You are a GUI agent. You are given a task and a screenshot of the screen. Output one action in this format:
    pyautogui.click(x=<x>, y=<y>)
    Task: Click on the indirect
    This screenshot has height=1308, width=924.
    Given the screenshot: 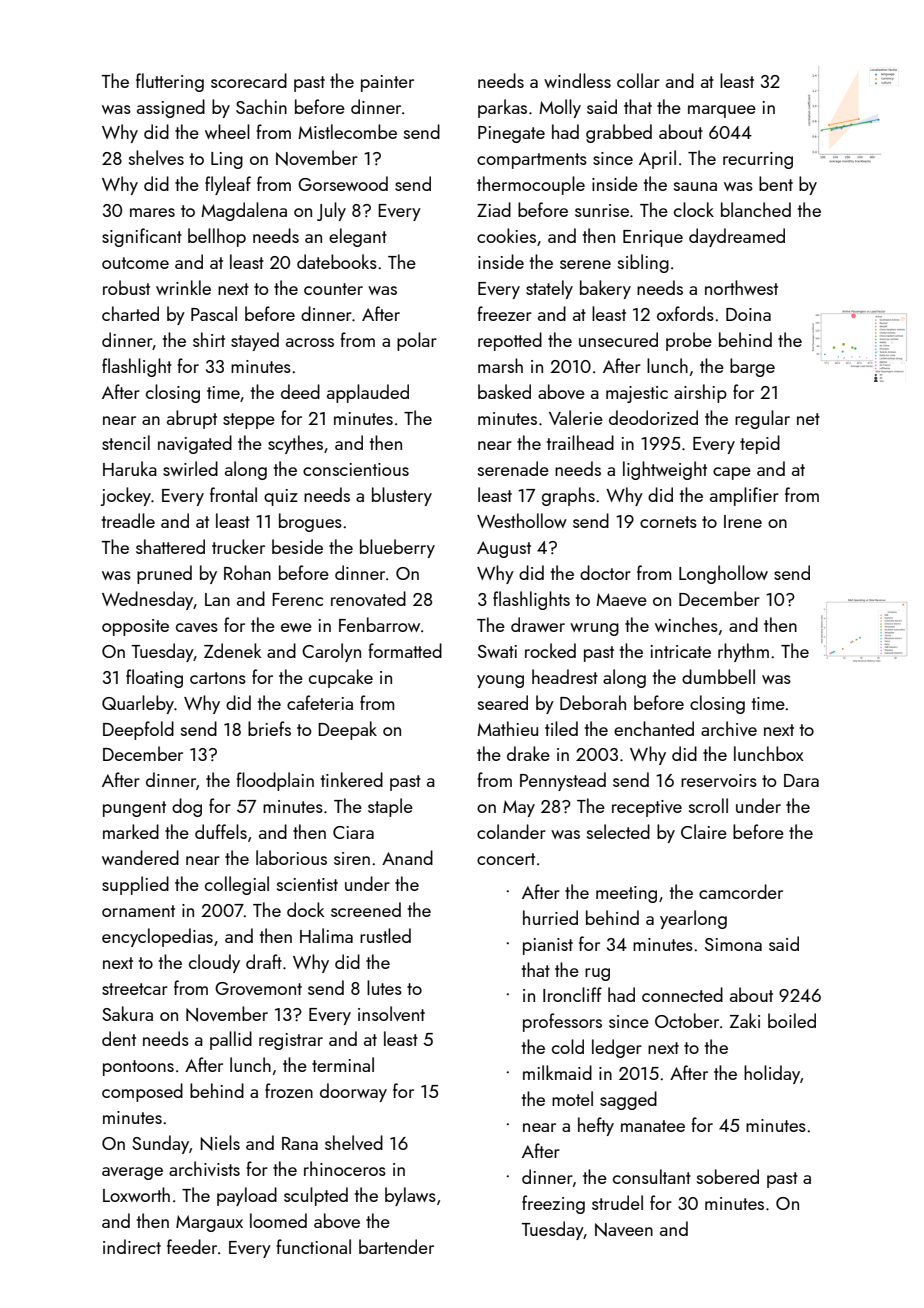 What is the action you would take?
    pyautogui.click(x=132, y=1246)
